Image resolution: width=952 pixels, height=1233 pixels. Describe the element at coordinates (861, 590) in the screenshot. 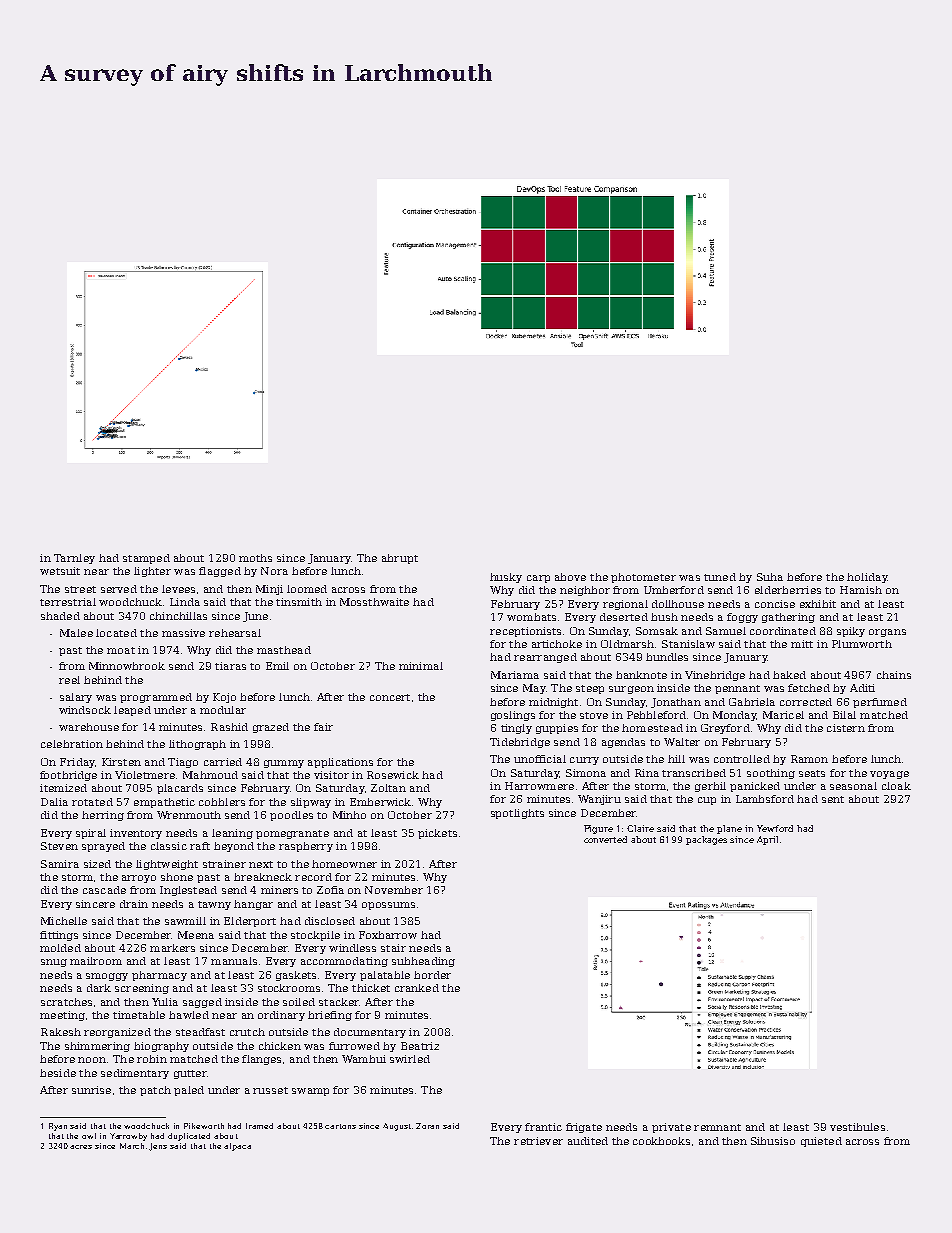

I see `Hamish` at that location.
